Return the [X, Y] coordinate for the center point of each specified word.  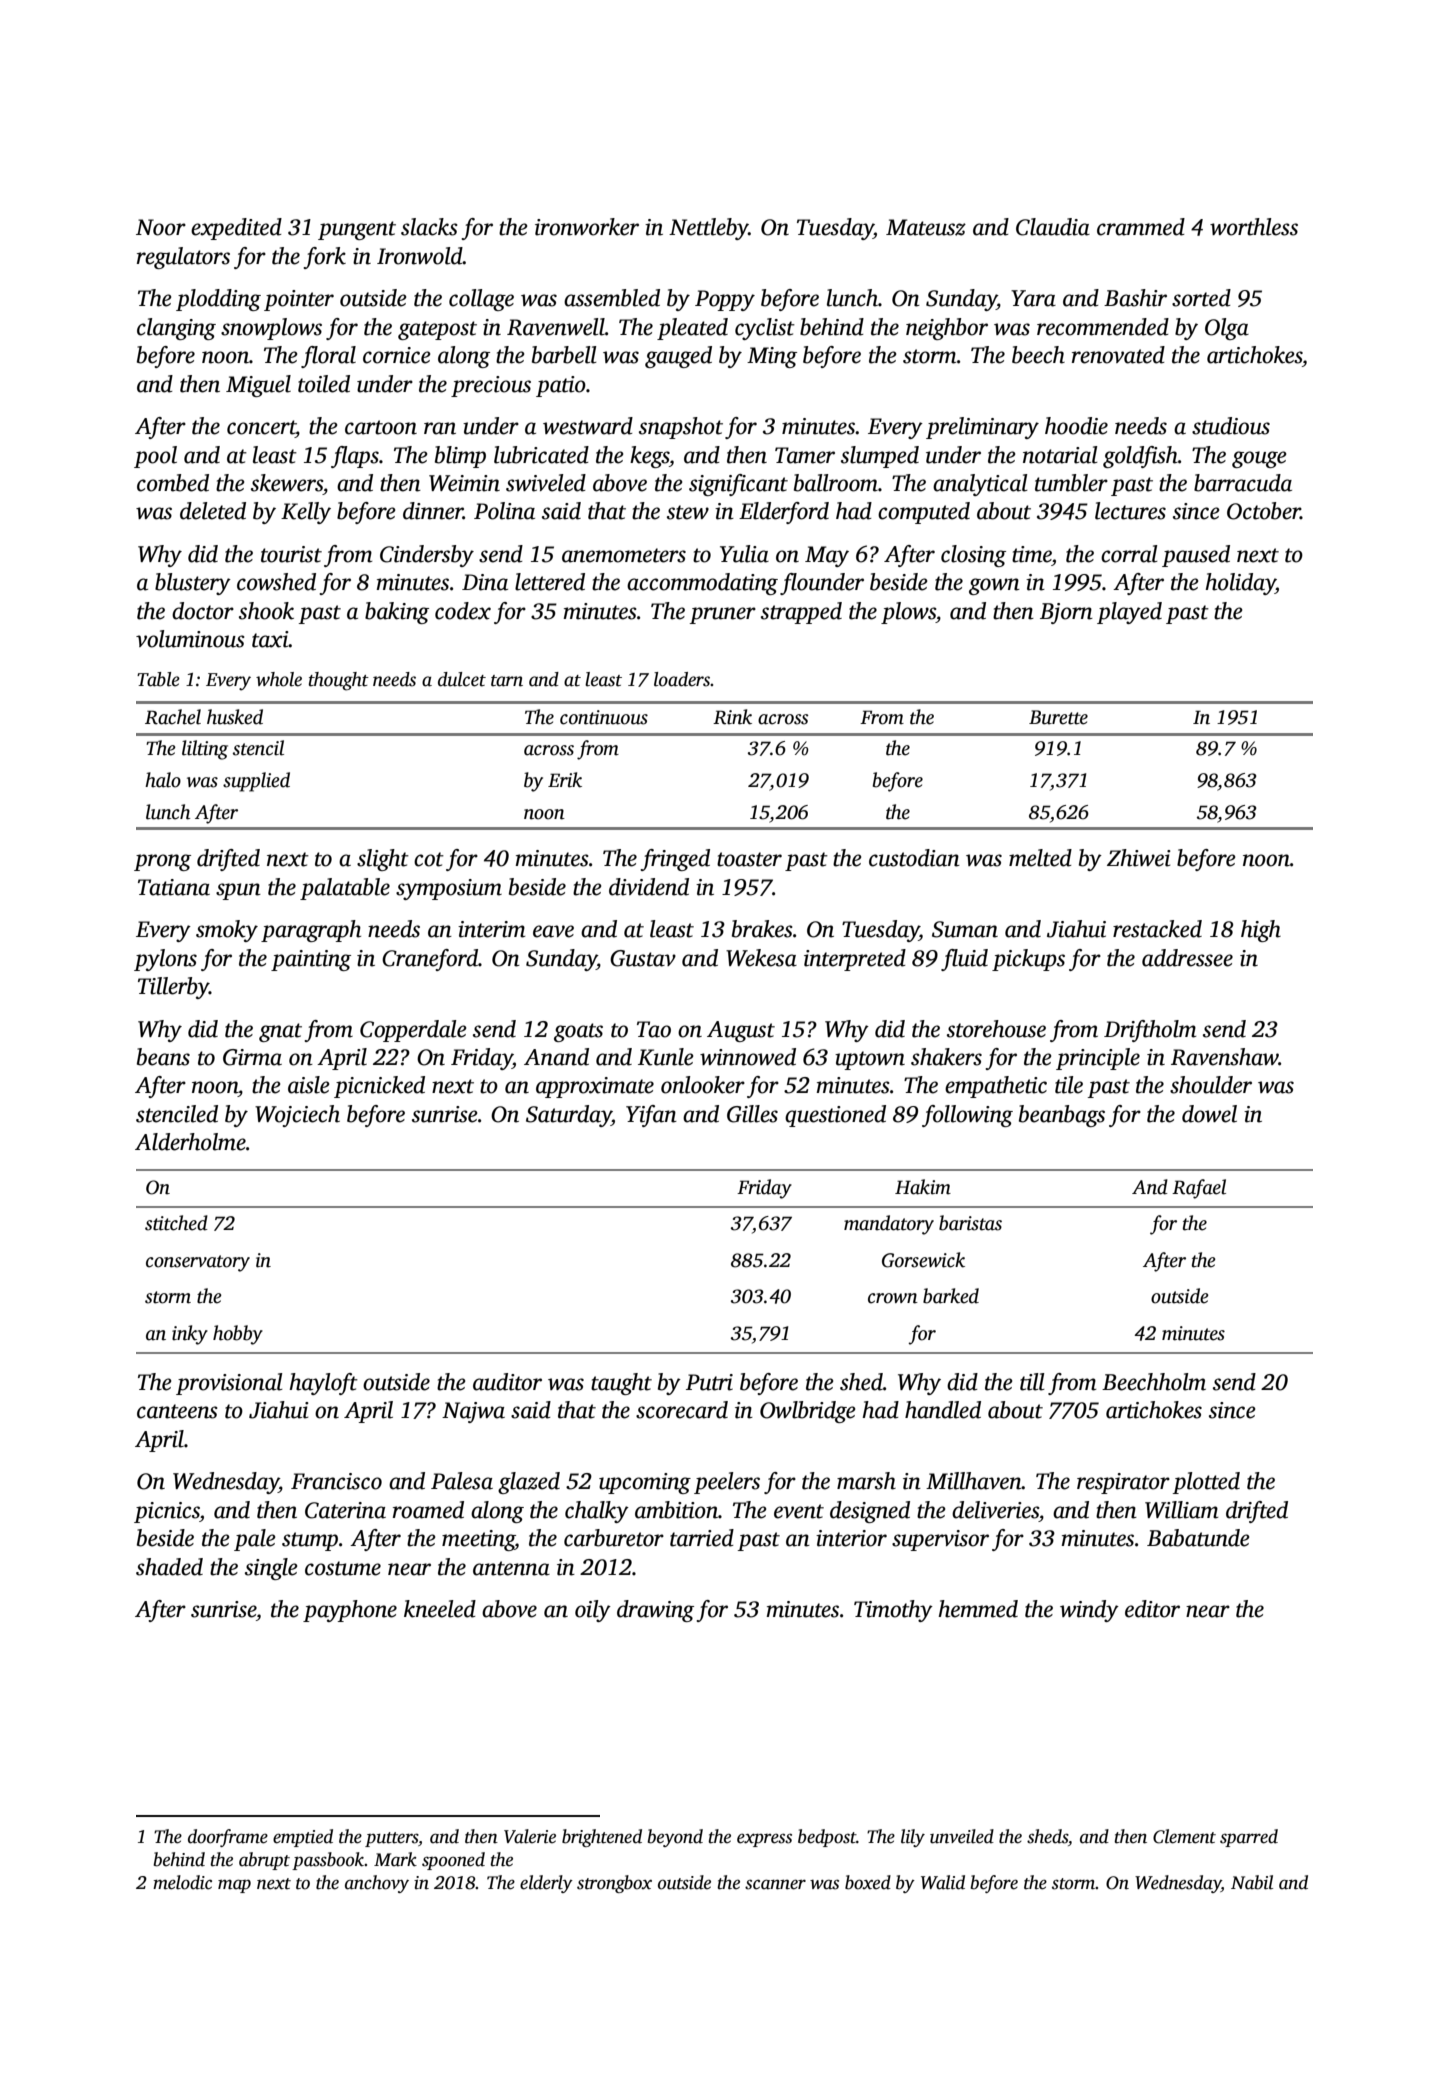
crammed [1141, 227]
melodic [182, 1882]
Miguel [258, 386]
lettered [550, 582]
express [764, 1840]
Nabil [1252, 1882]
